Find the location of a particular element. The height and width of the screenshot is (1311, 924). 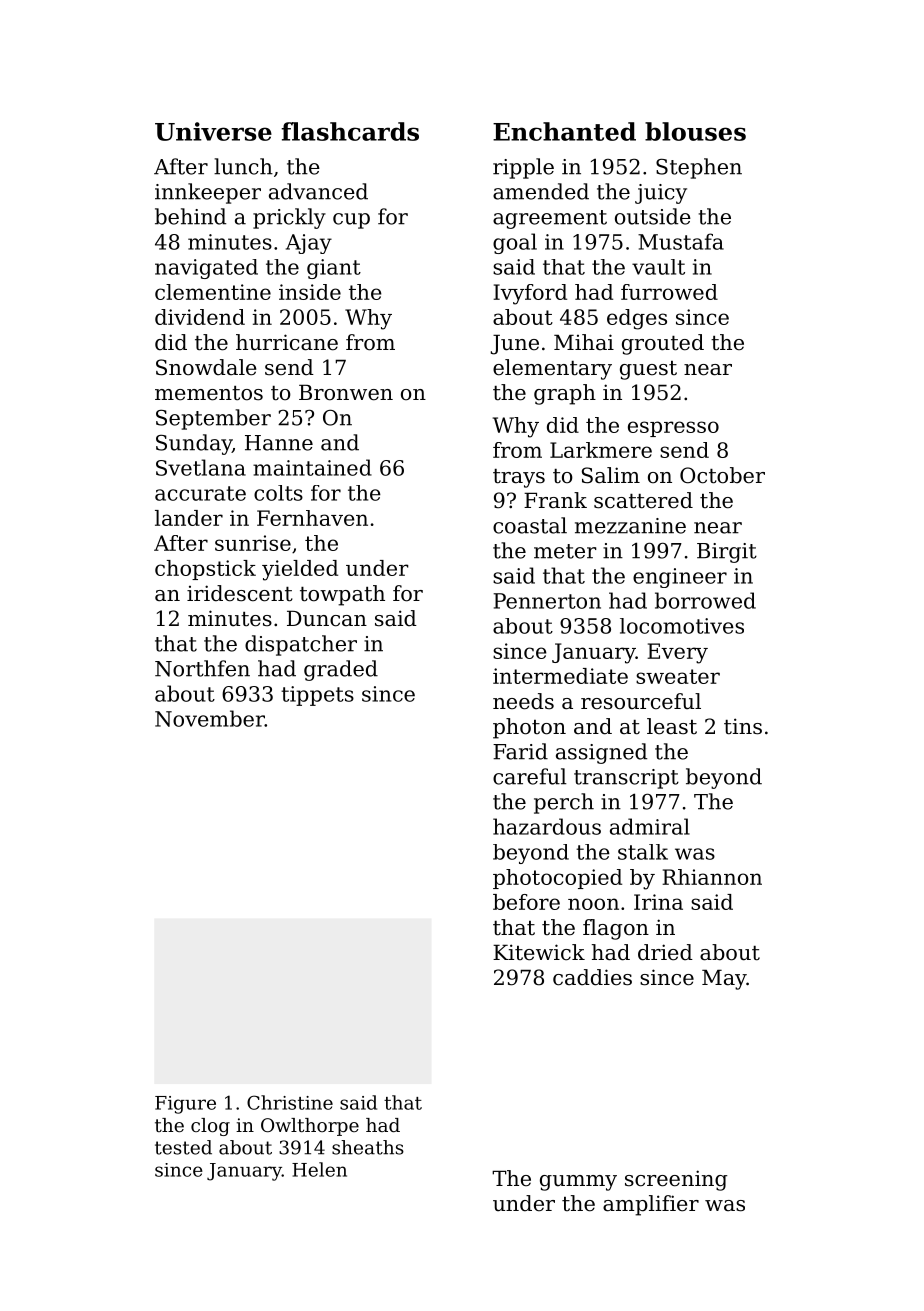

tested is located at coordinates (183, 1147).
